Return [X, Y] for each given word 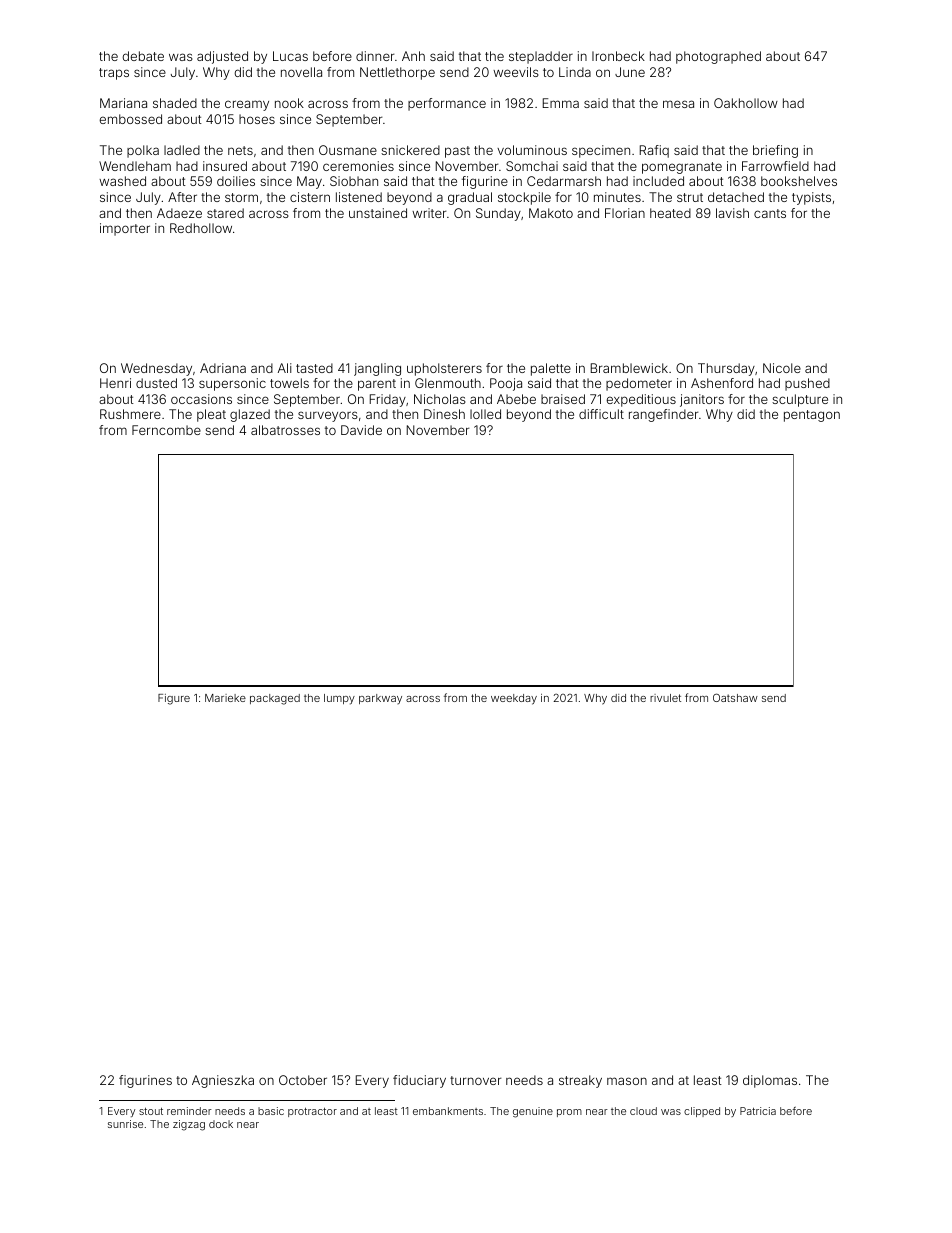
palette [551, 369]
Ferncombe [166, 430]
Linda [575, 72]
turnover [475, 1080]
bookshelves [799, 181]
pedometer [639, 384]
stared [225, 213]
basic [271, 1111]
